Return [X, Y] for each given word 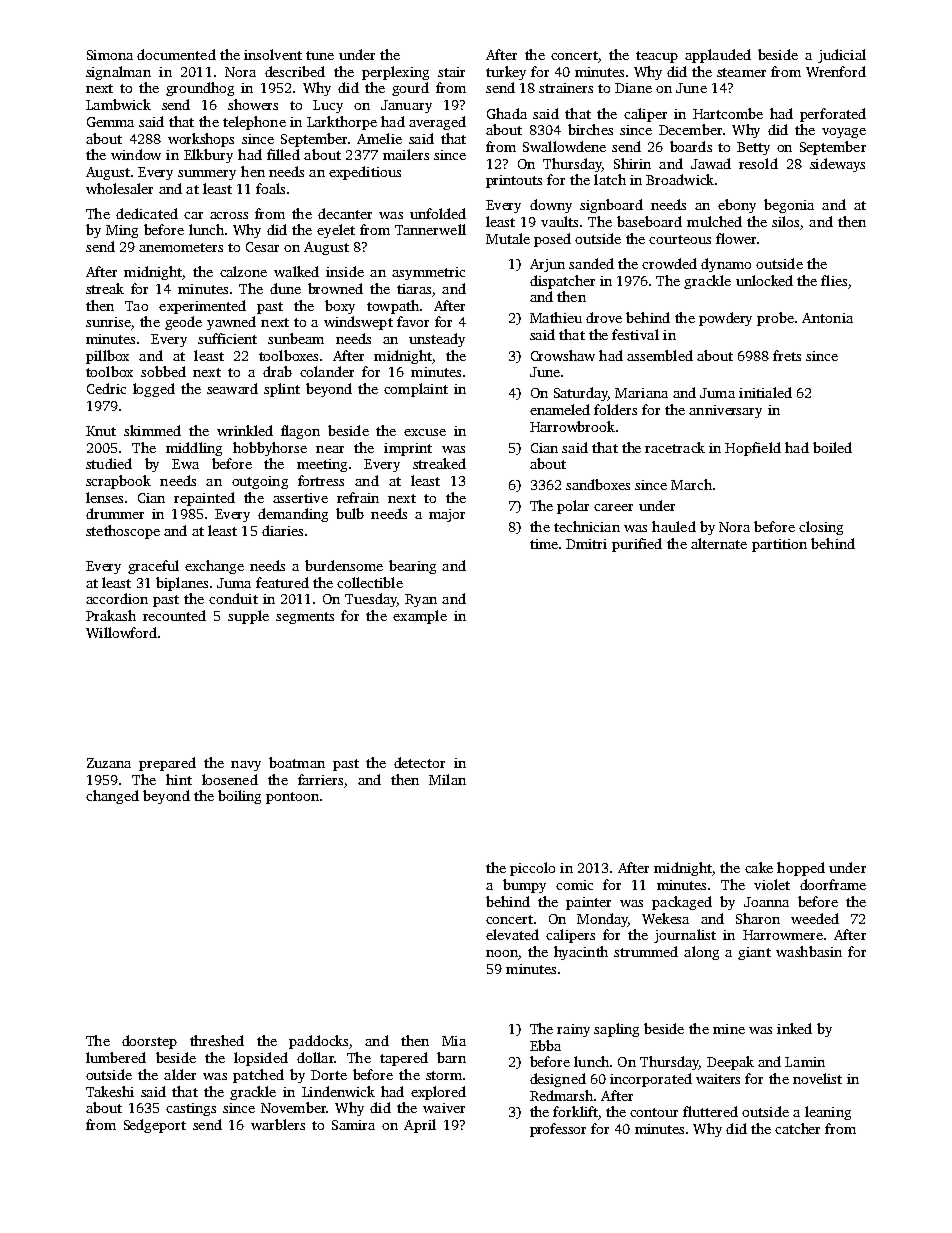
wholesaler [119, 188]
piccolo [532, 869]
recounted [174, 615]
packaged [682, 903]
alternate [719, 543]
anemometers [181, 247]
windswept [358, 323]
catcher [797, 1128]
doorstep [149, 1042]
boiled [832, 447]
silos [785, 221]
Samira [353, 1125]
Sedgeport [155, 1126]
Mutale [508, 238]
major [447, 515]
